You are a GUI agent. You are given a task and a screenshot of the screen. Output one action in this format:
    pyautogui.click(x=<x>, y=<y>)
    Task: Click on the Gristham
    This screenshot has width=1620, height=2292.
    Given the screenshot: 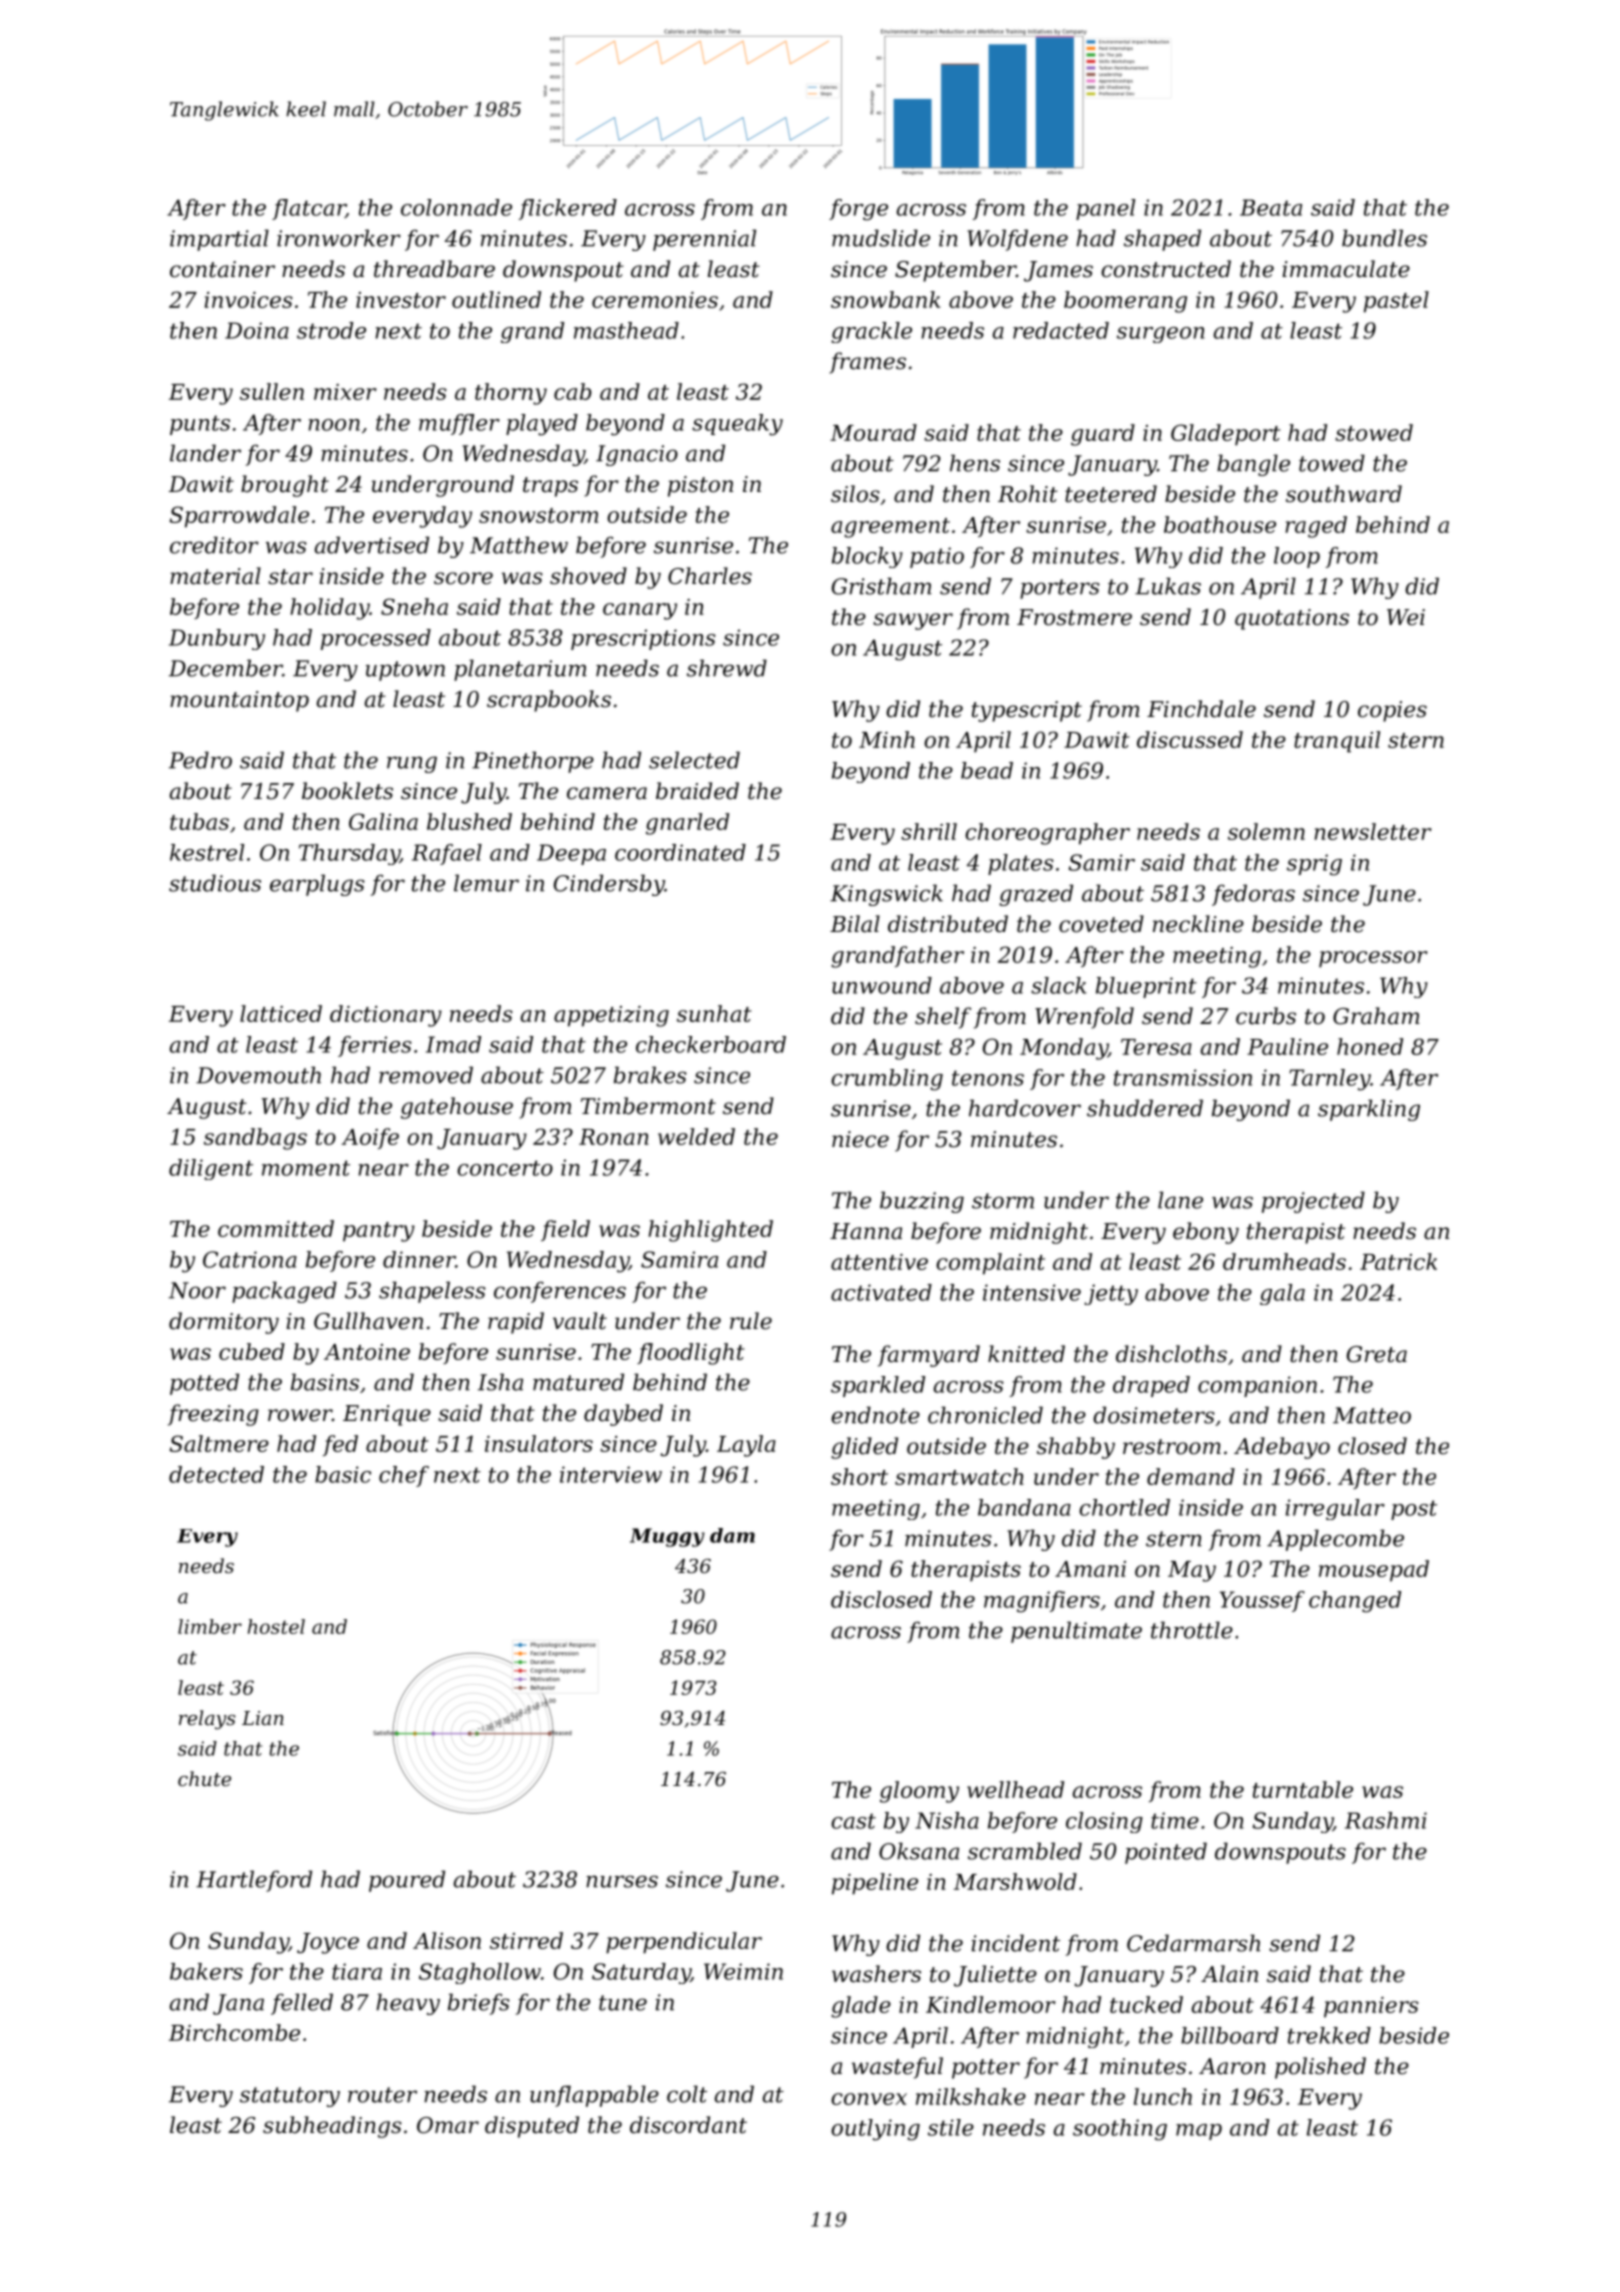 What is the action you would take?
    pyautogui.click(x=882, y=586)
